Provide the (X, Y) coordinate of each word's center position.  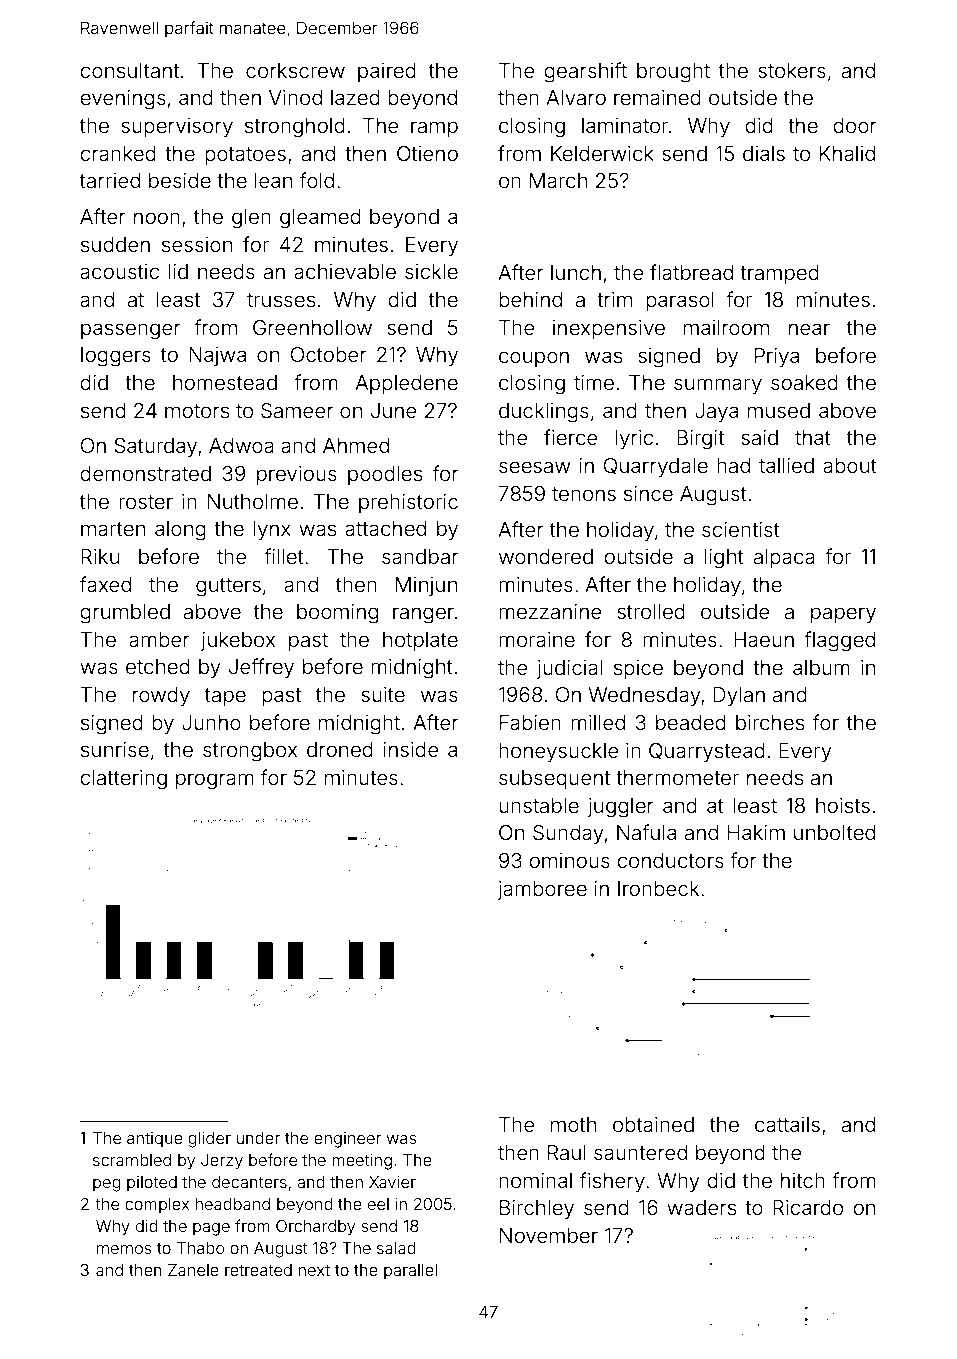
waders (701, 1207)
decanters (249, 1182)
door (855, 125)
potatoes (245, 156)
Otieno (427, 153)
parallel (410, 1271)
